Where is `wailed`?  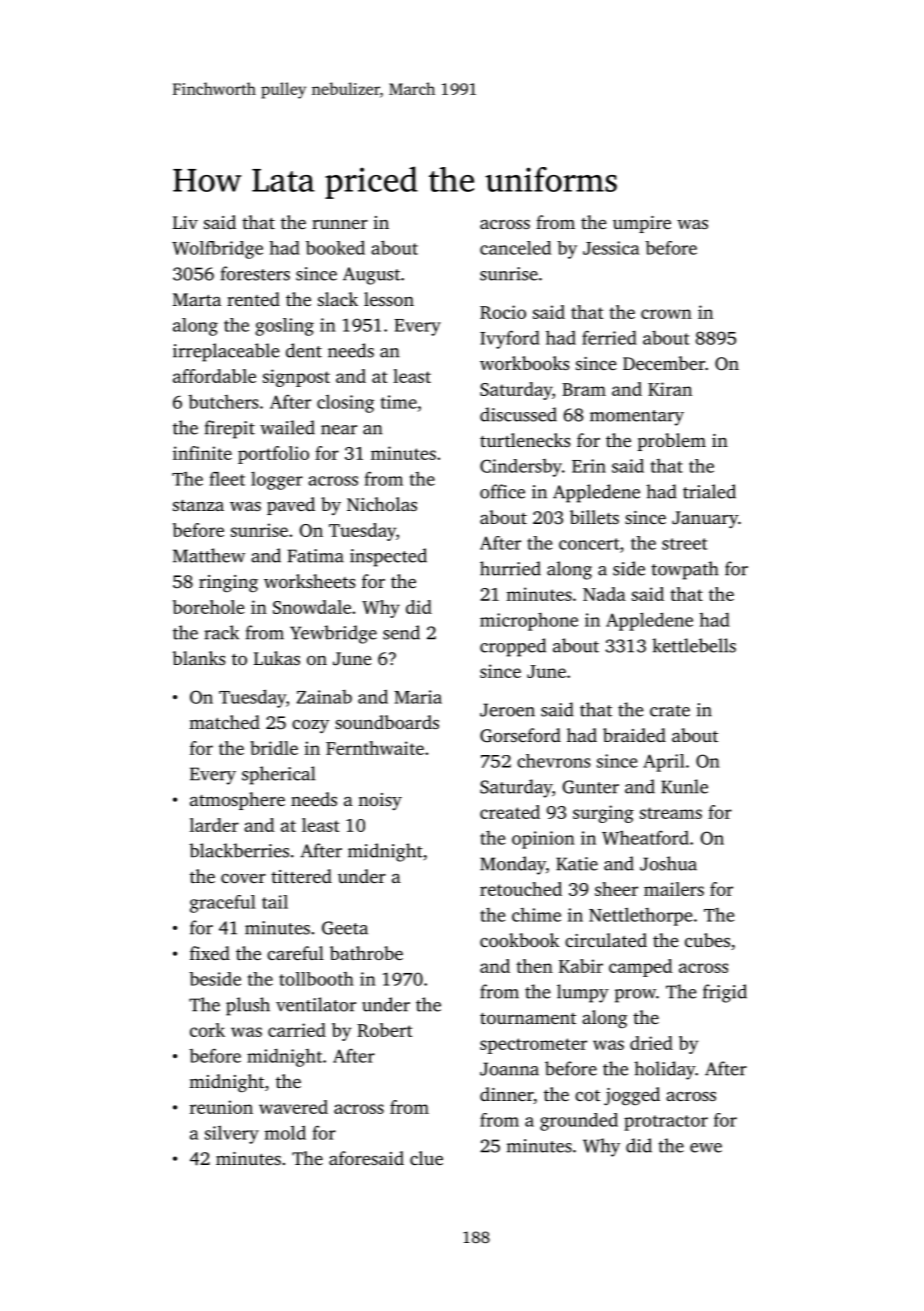
wailed is located at coordinates (287, 427).
